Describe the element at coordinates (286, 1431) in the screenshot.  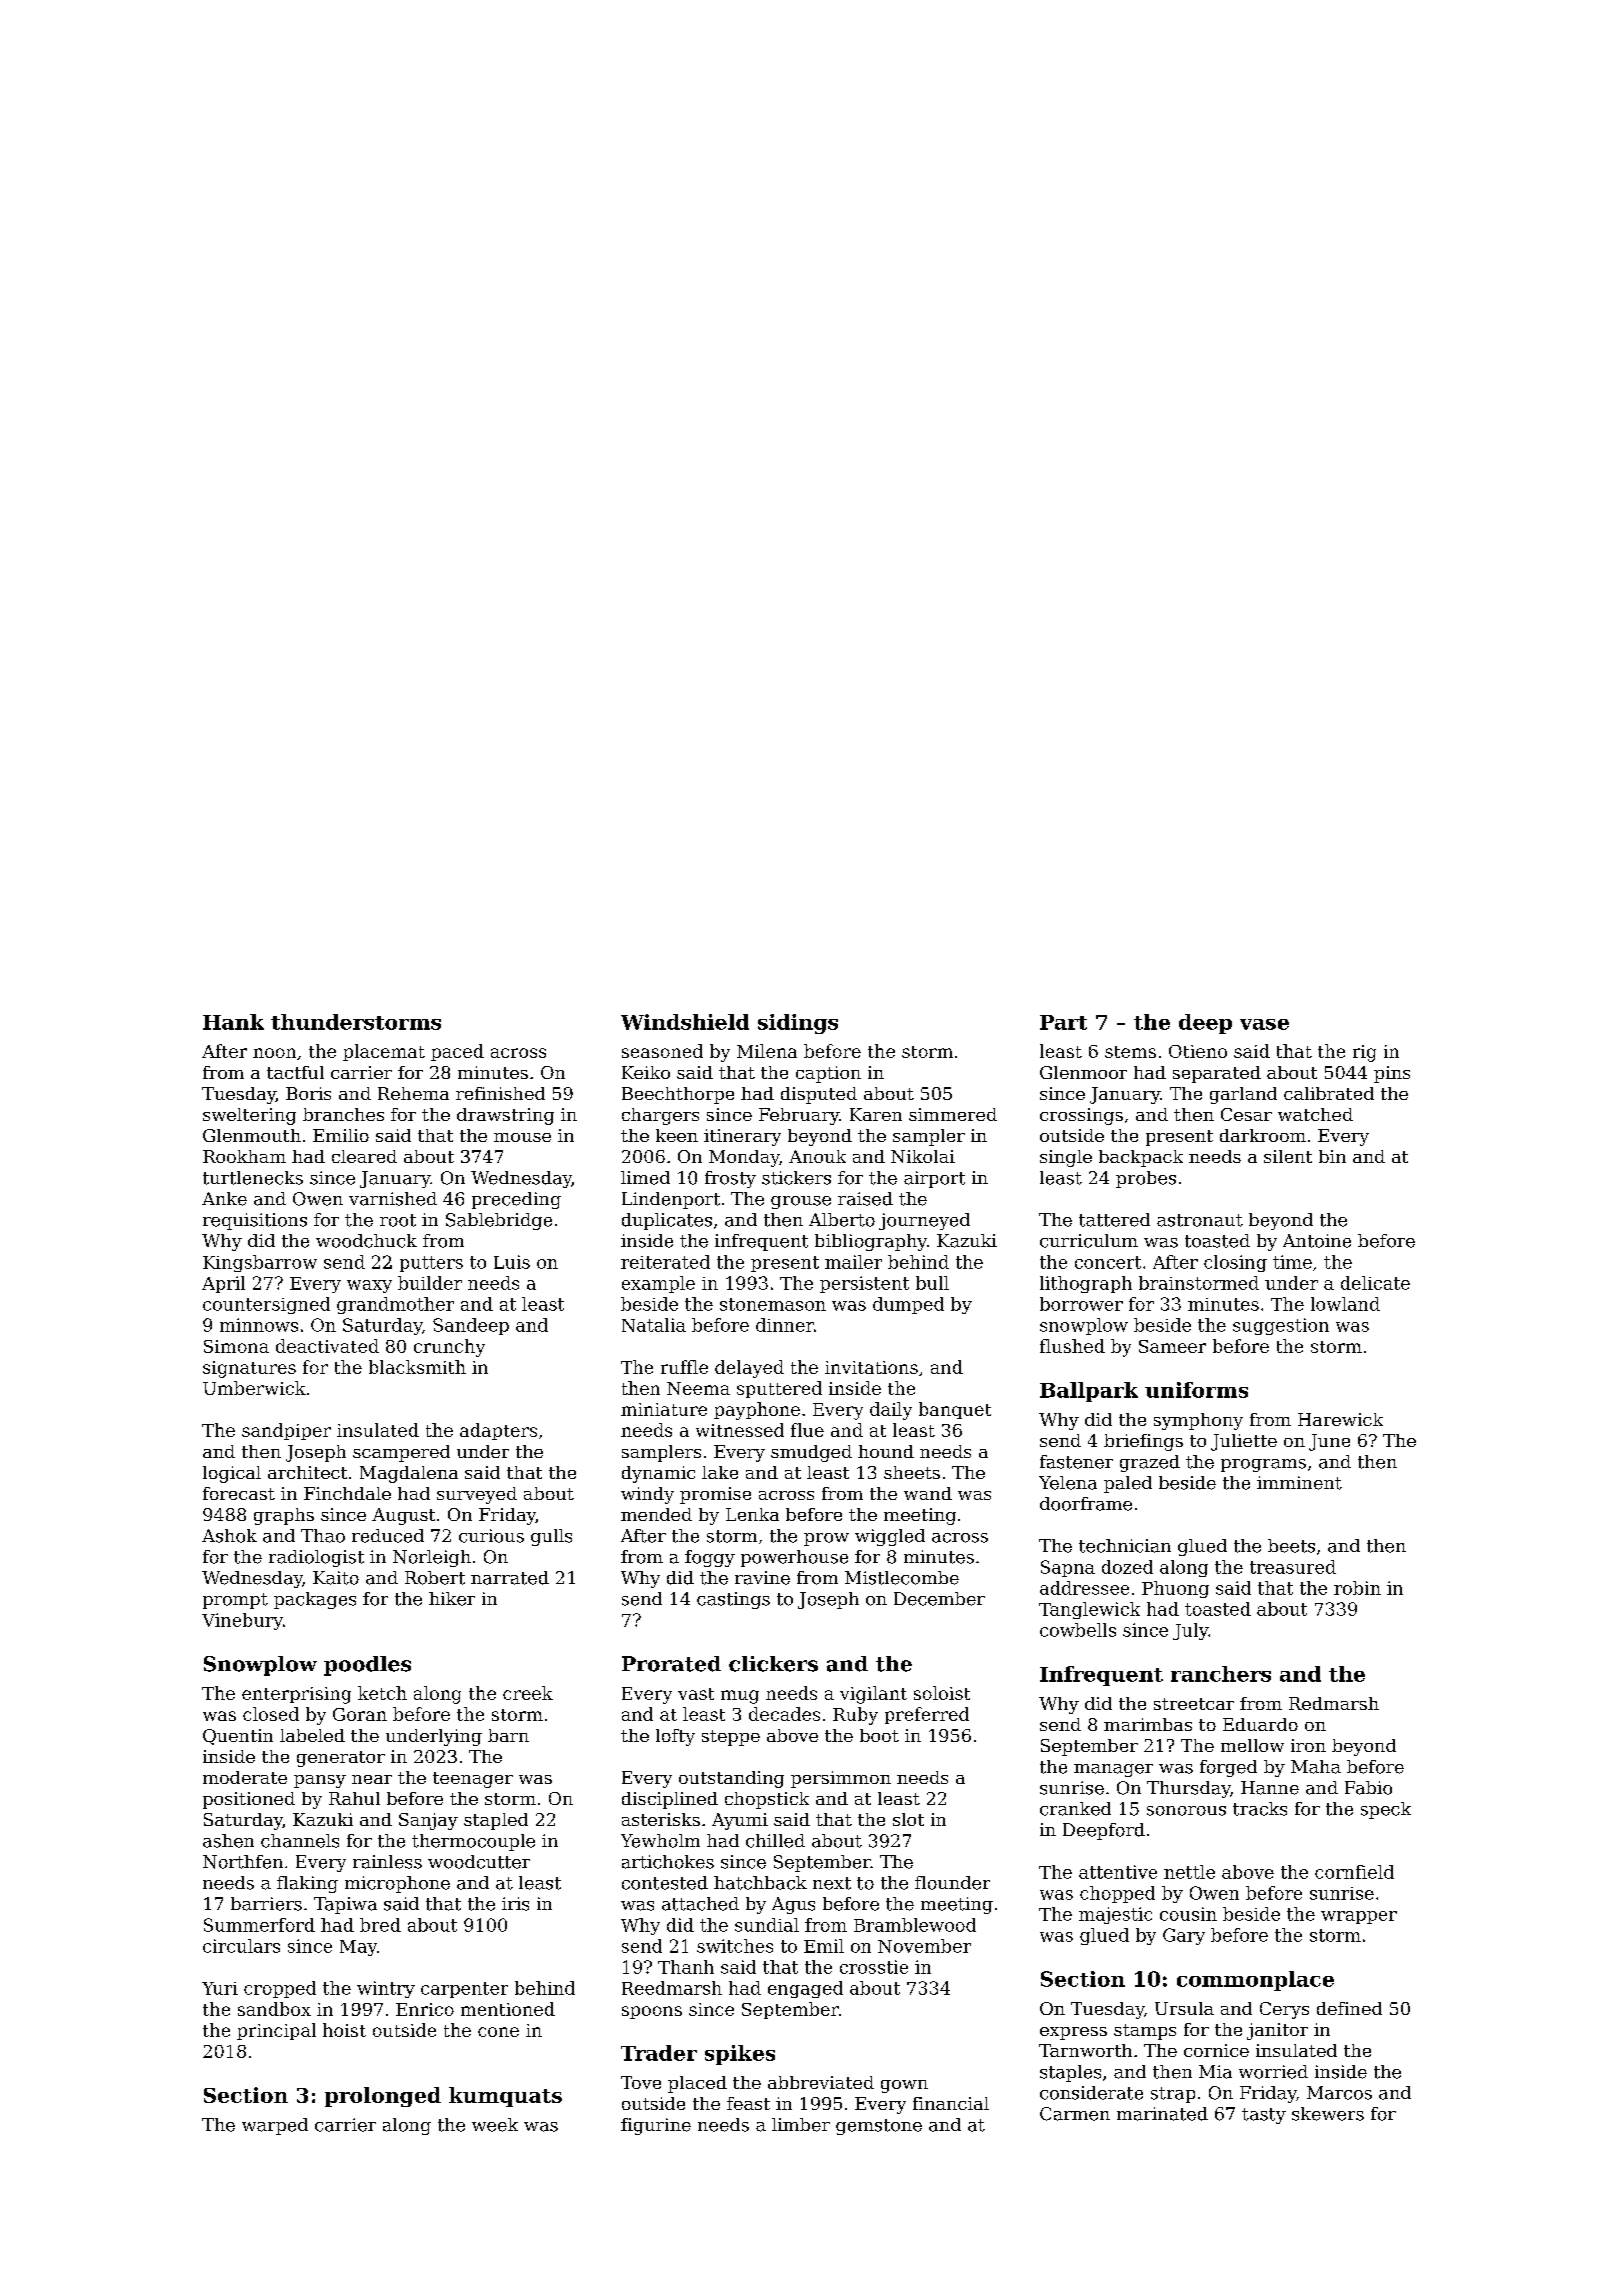
I see `sandpiper` at that location.
